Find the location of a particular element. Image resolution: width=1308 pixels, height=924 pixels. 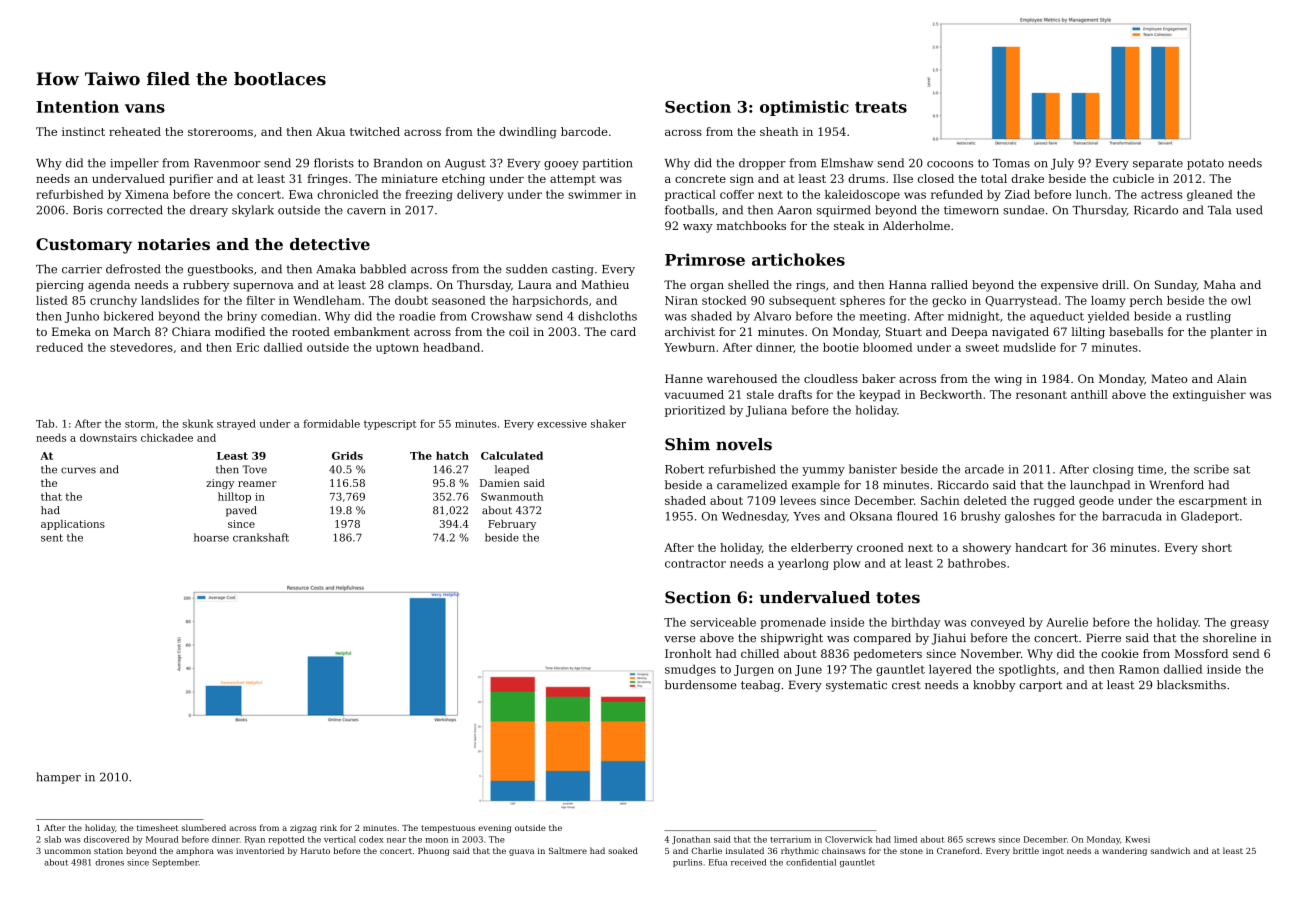

paved is located at coordinates (241, 511).
